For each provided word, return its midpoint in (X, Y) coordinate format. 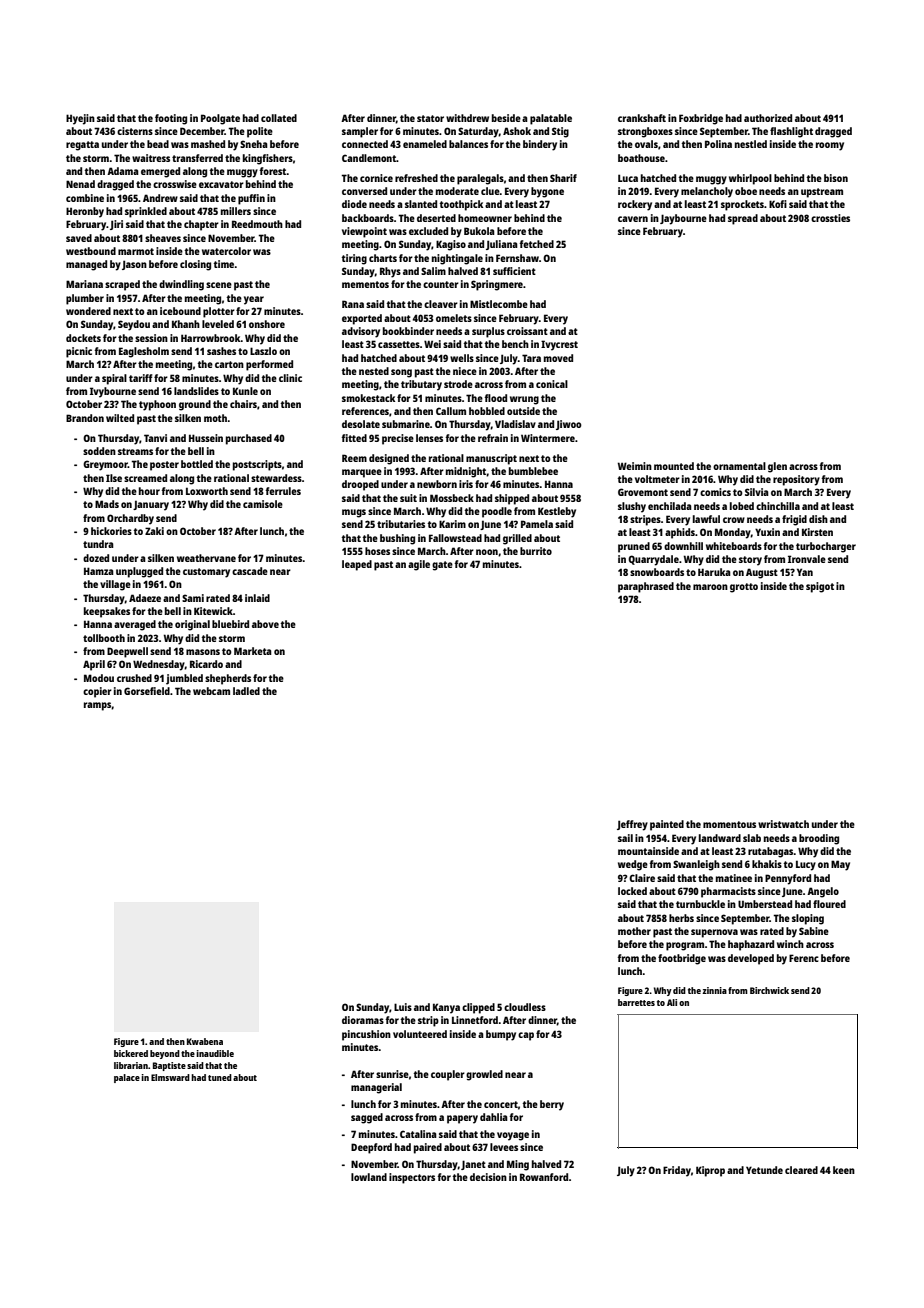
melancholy (707, 192)
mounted (674, 466)
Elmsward (170, 1077)
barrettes (636, 1002)
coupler (448, 1075)
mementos (365, 284)
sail (625, 838)
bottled (197, 464)
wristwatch (783, 824)
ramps (97, 706)
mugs (354, 513)
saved (79, 238)
